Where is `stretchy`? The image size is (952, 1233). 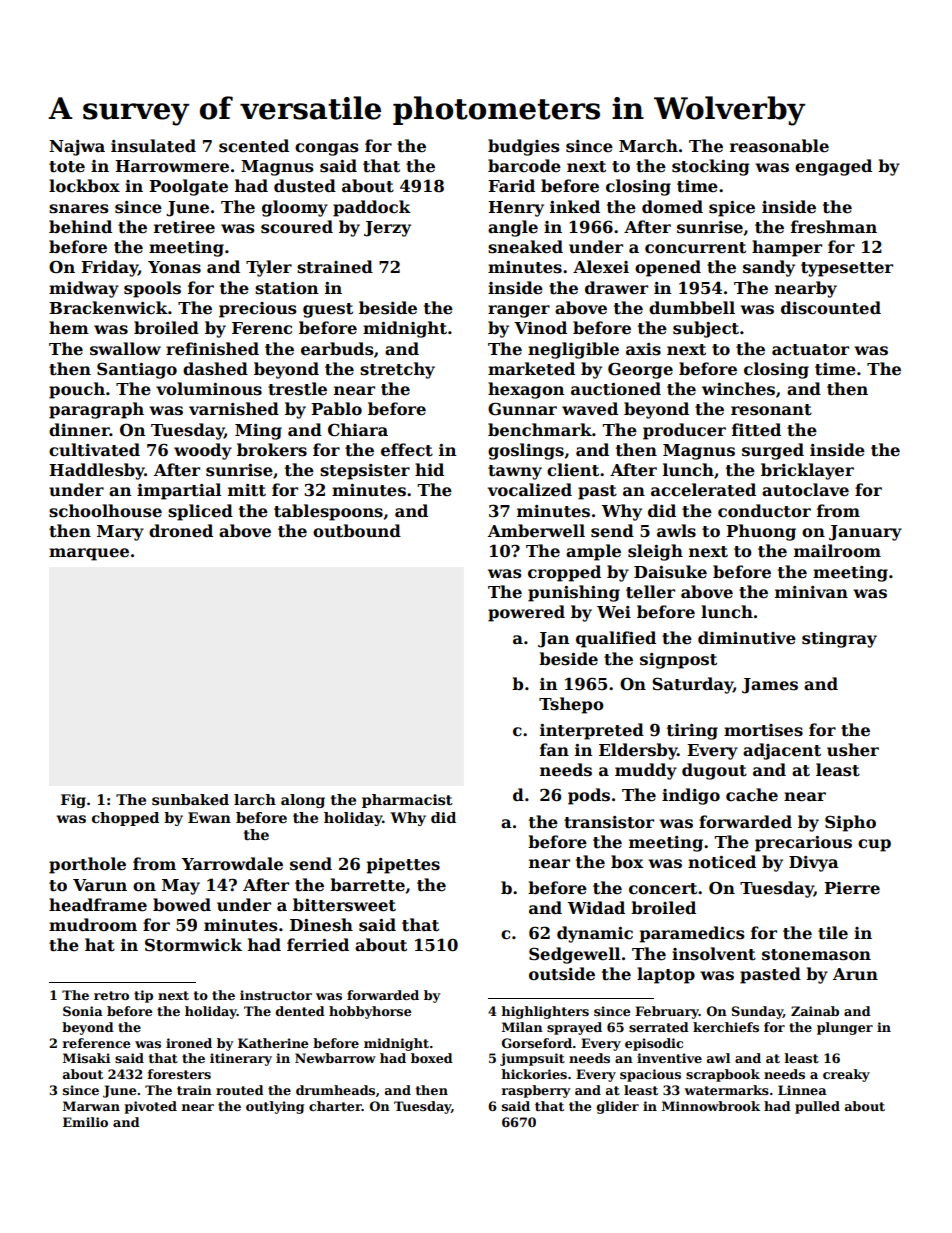 stretchy is located at coordinates (397, 370).
